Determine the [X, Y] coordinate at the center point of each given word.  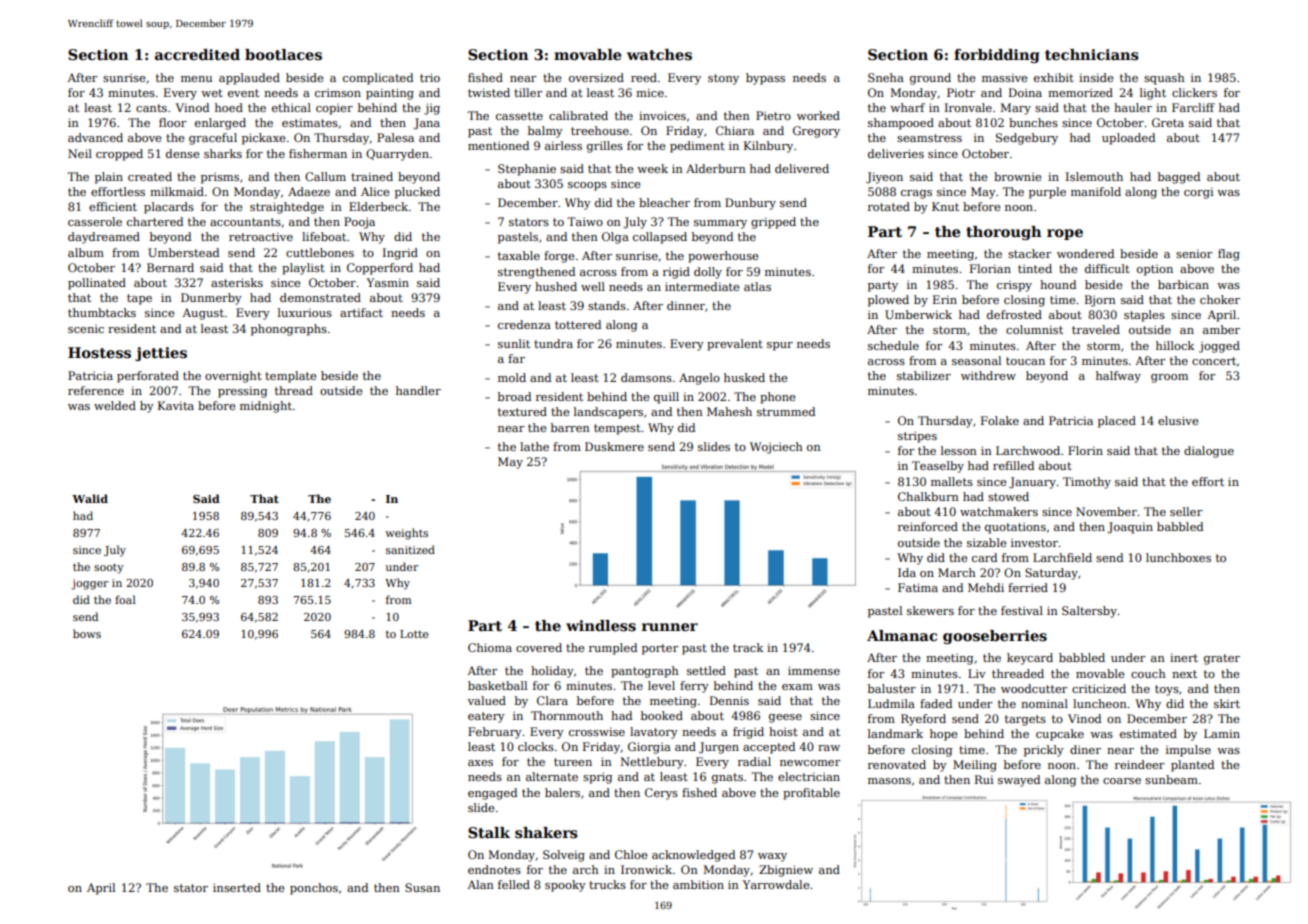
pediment [697, 147]
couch [1148, 673]
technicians [1092, 55]
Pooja [359, 223]
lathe [534, 446]
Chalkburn [928, 496]
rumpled [613, 649]
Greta [1168, 122]
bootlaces [283, 54]
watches [659, 54]
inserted [237, 887]
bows [87, 633]
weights [406, 534]
